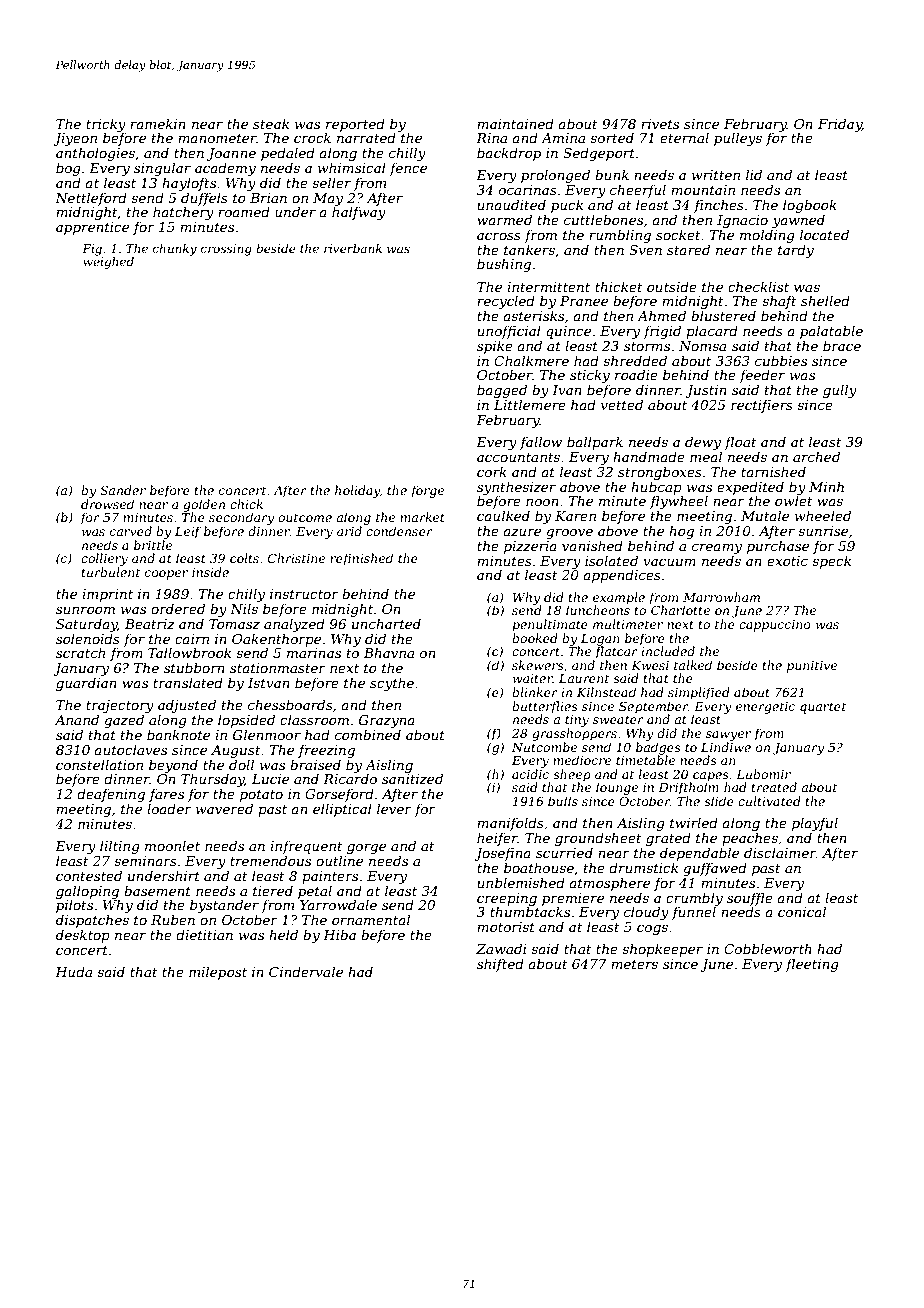 This document has width=924, height=1308. I want to click on Cindervale, so click(306, 971).
